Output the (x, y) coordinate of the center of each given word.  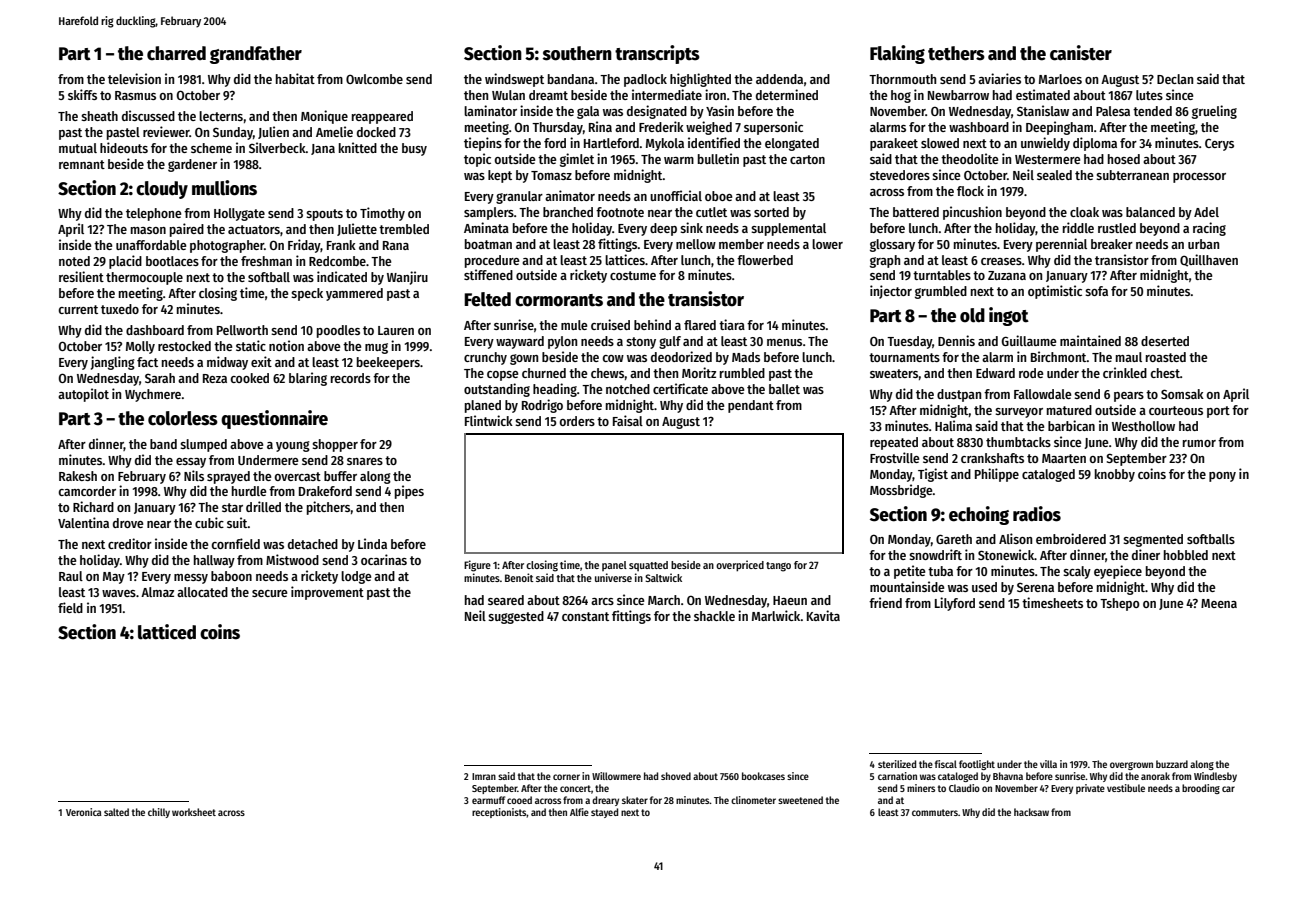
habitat (295, 78)
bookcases (763, 776)
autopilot (83, 395)
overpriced (740, 566)
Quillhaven (1209, 260)
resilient (81, 276)
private (1090, 789)
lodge (356, 577)
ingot (1009, 316)
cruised (610, 324)
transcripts (657, 54)
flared (700, 325)
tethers (956, 53)
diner (1146, 554)
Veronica (84, 812)
